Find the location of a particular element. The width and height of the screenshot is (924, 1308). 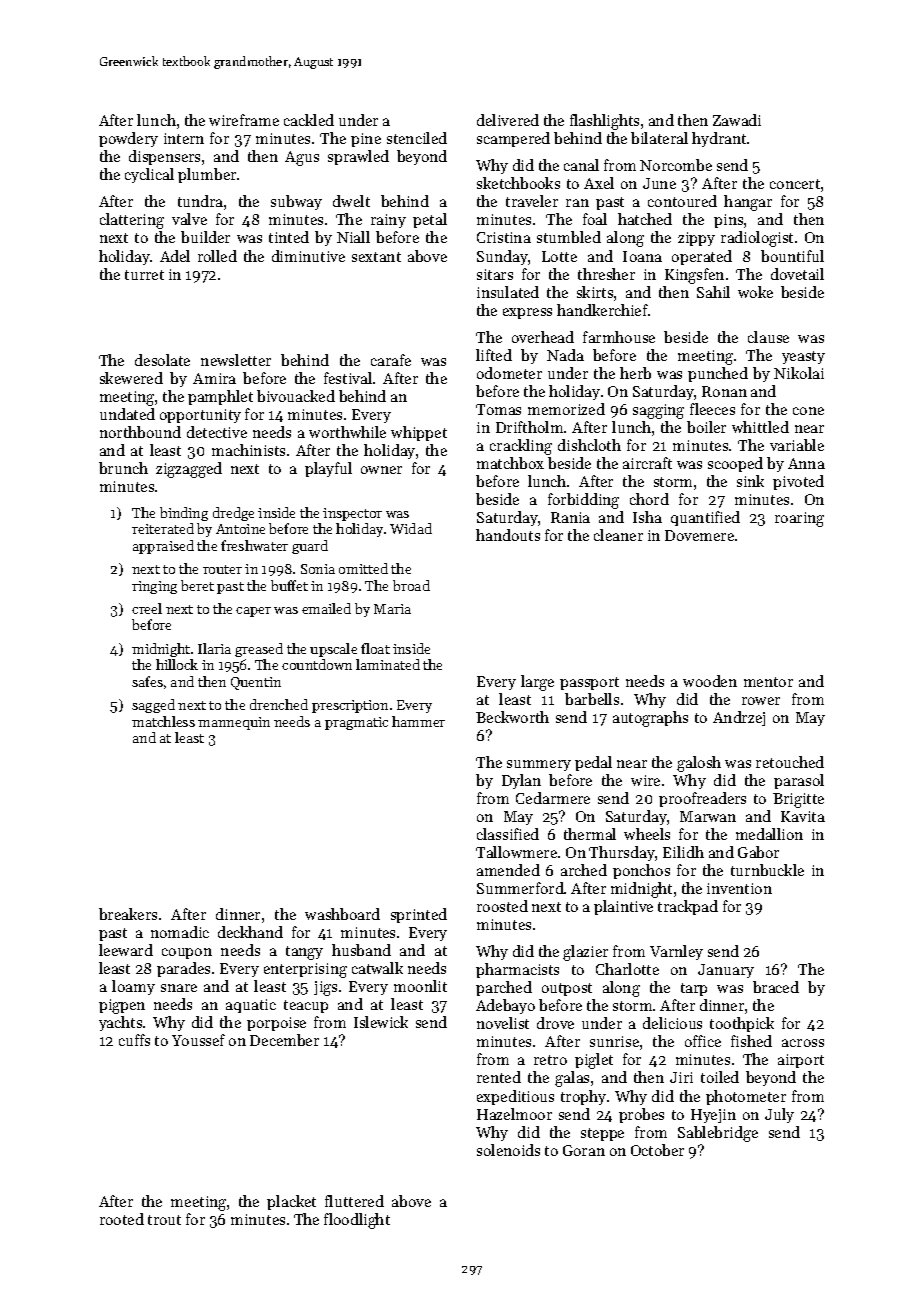

cackled is located at coordinates (309, 120).
